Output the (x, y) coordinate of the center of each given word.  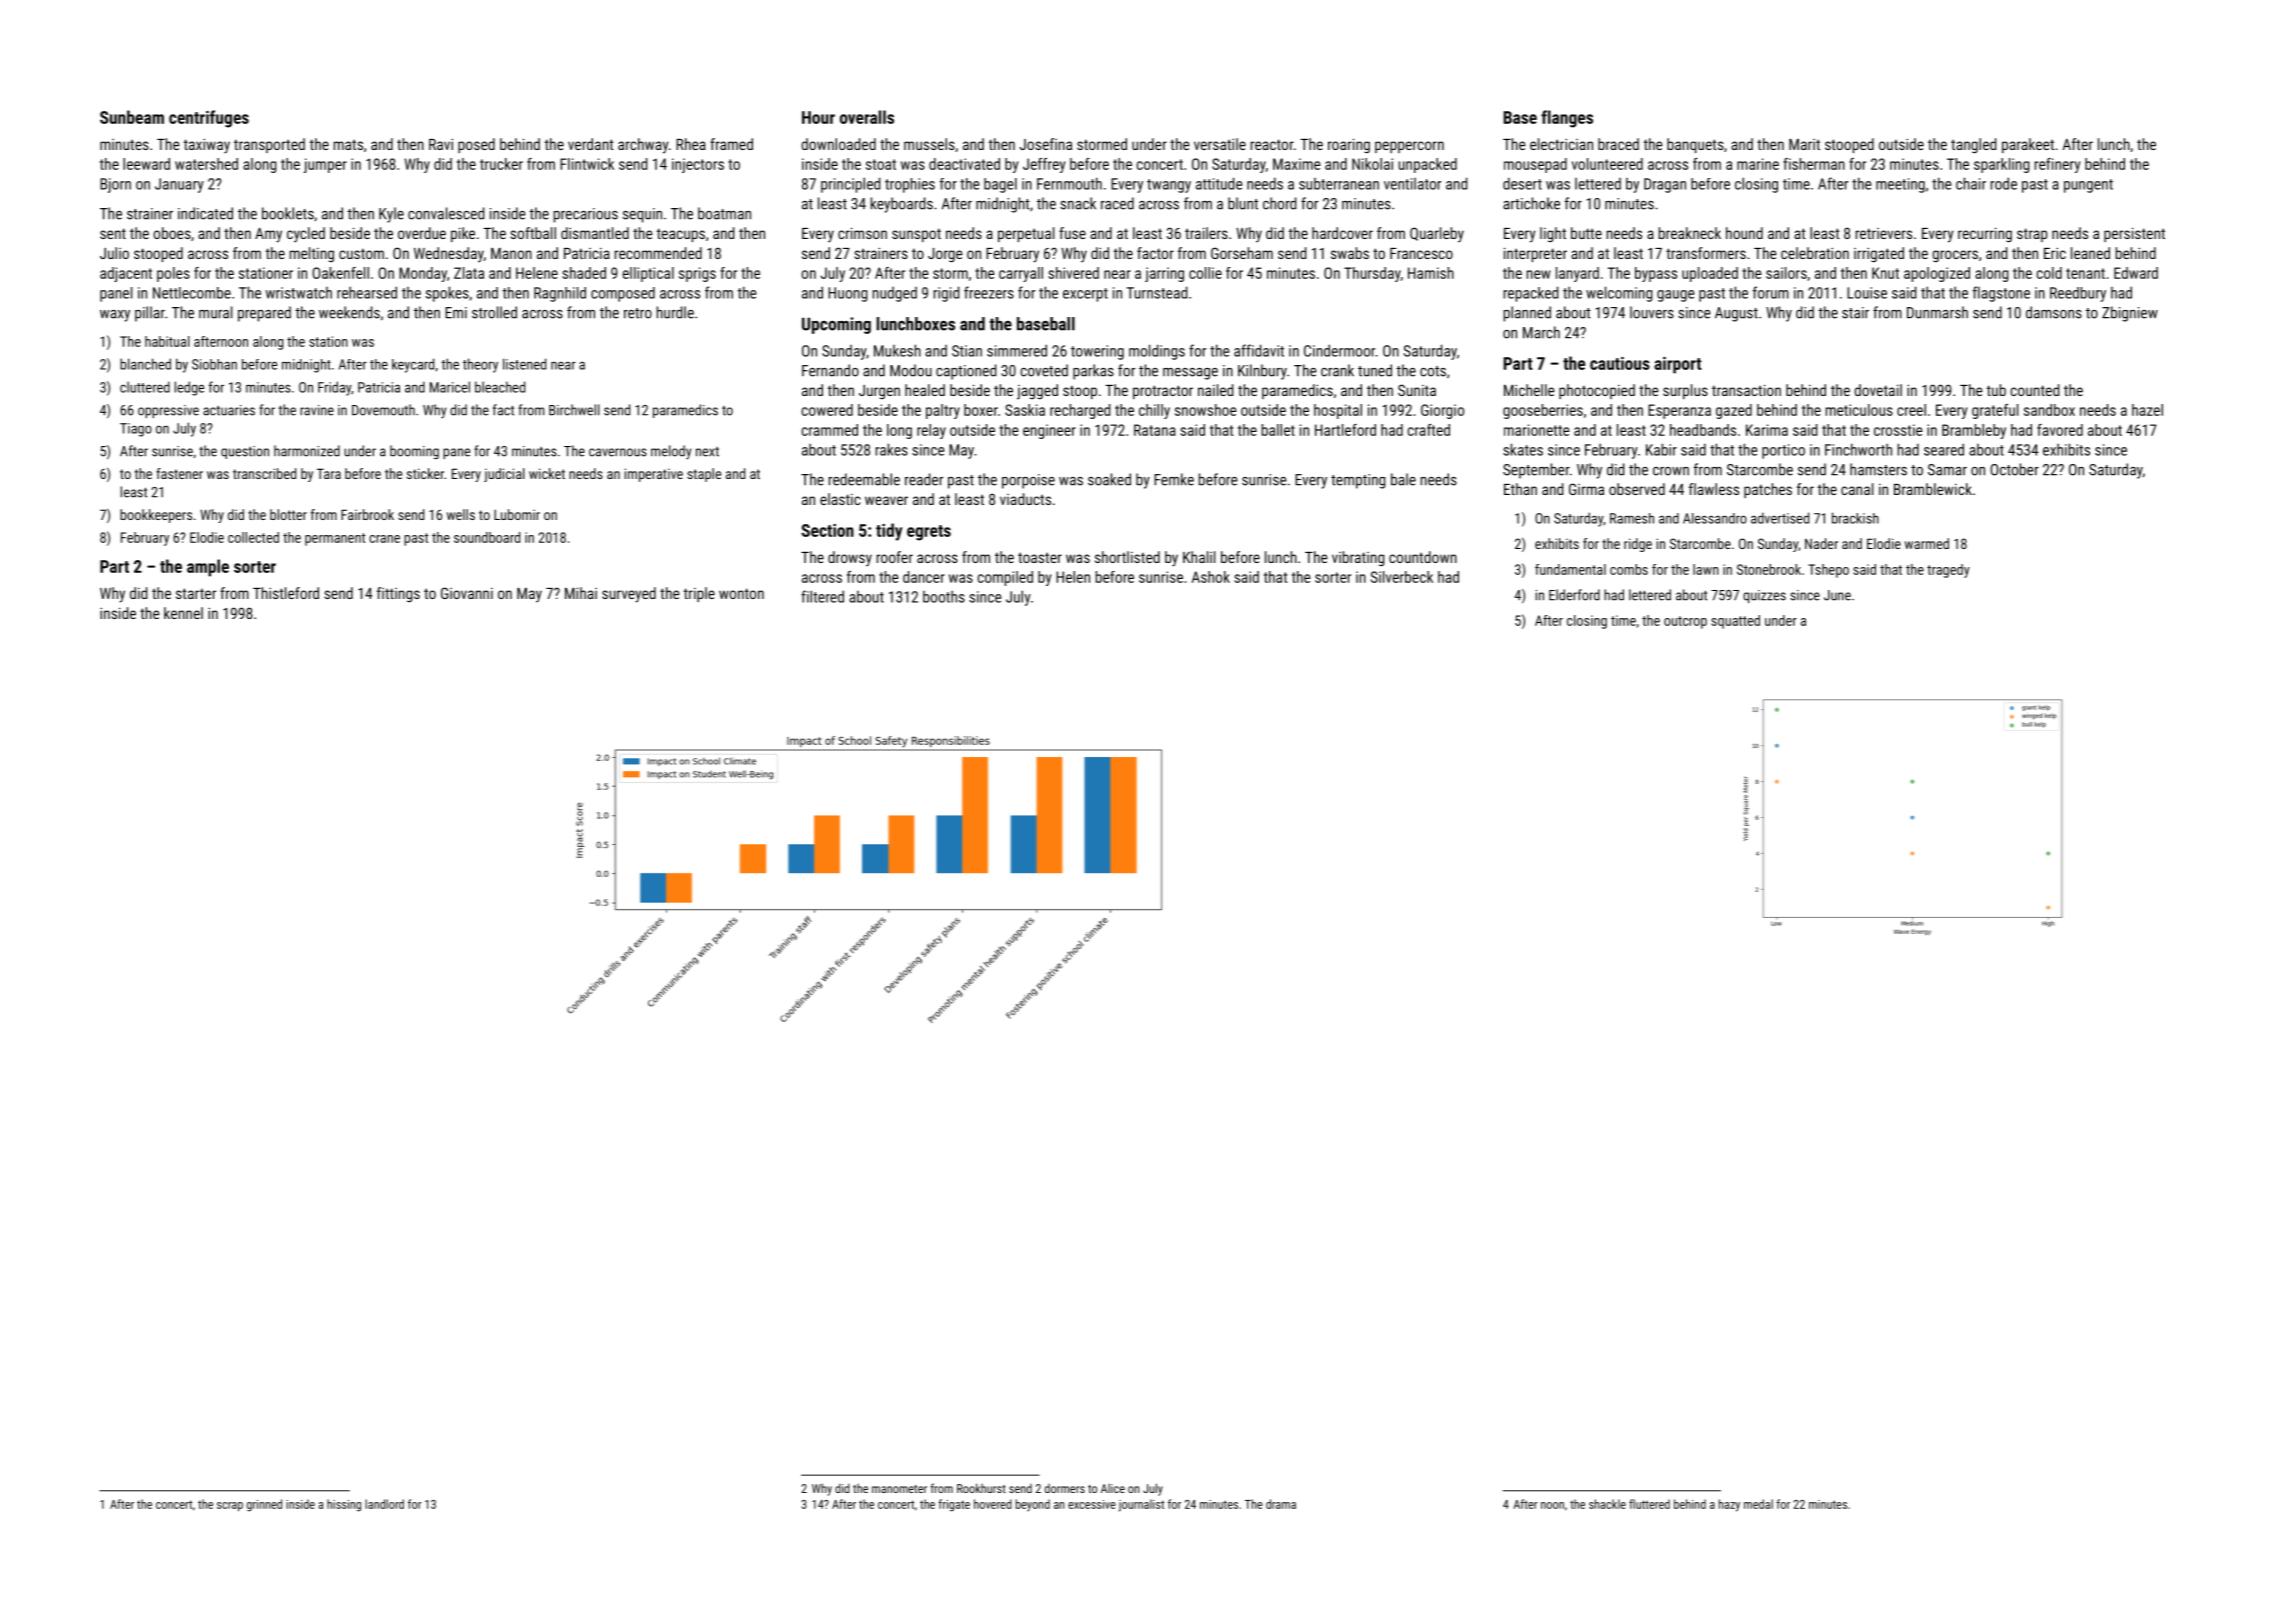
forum (1771, 292)
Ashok (1211, 577)
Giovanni (467, 593)
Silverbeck (1402, 577)
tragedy (1948, 571)
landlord (384, 1504)
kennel (183, 613)
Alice (1113, 1488)
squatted (1735, 622)
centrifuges (209, 119)
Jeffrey (1044, 165)
